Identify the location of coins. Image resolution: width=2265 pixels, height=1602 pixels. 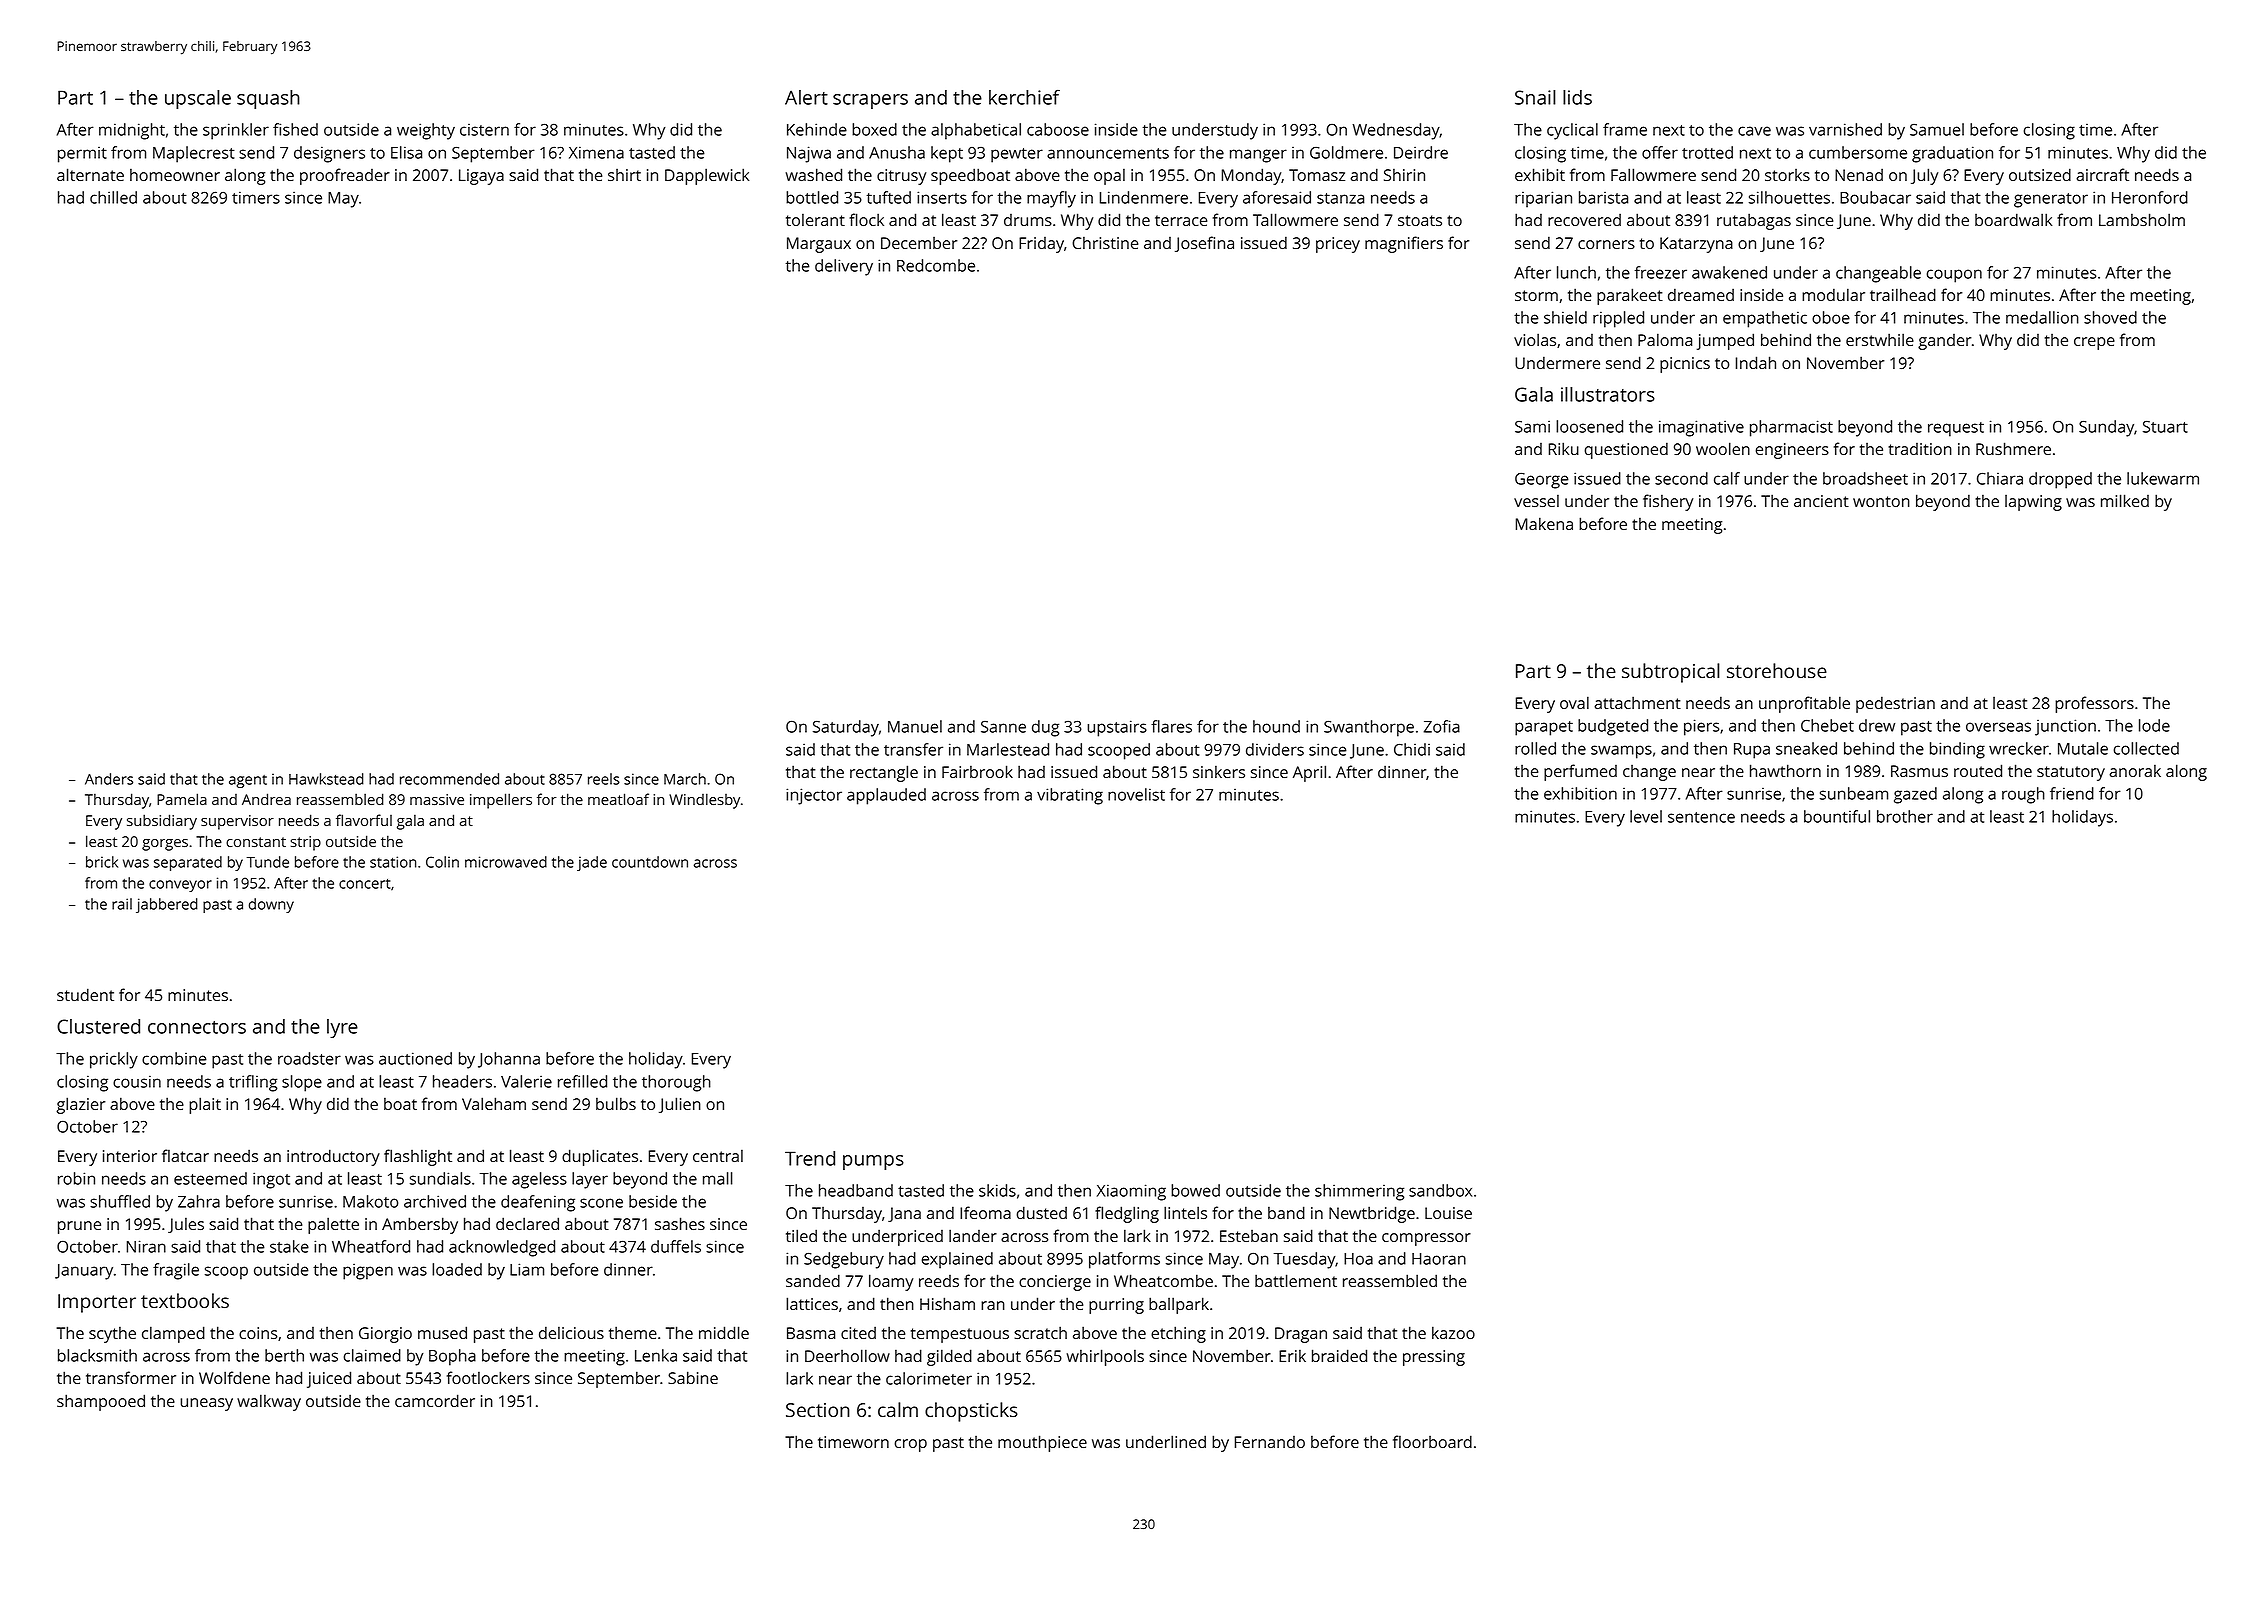
(258, 1333).
